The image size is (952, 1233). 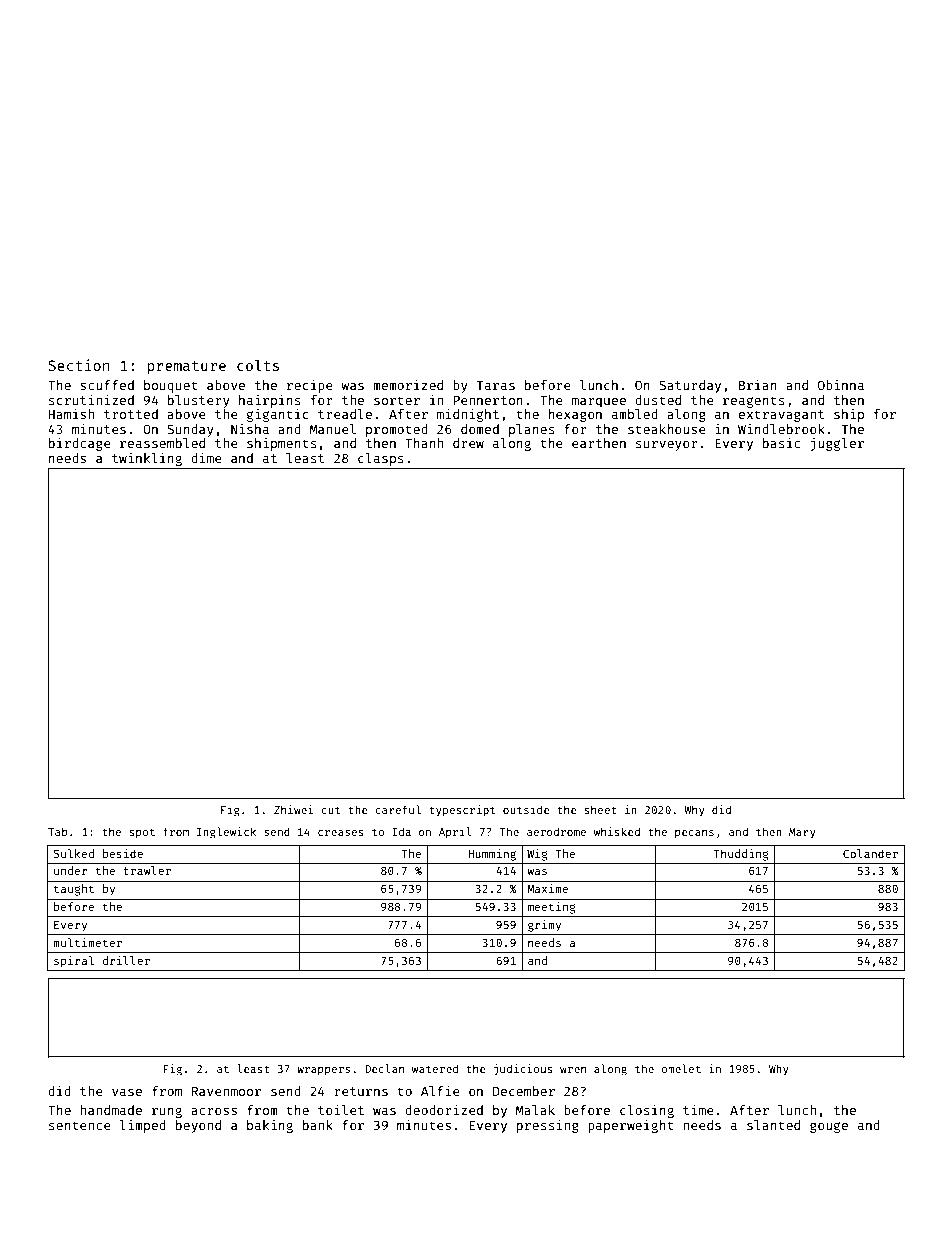 I want to click on Brian, so click(x=758, y=384).
